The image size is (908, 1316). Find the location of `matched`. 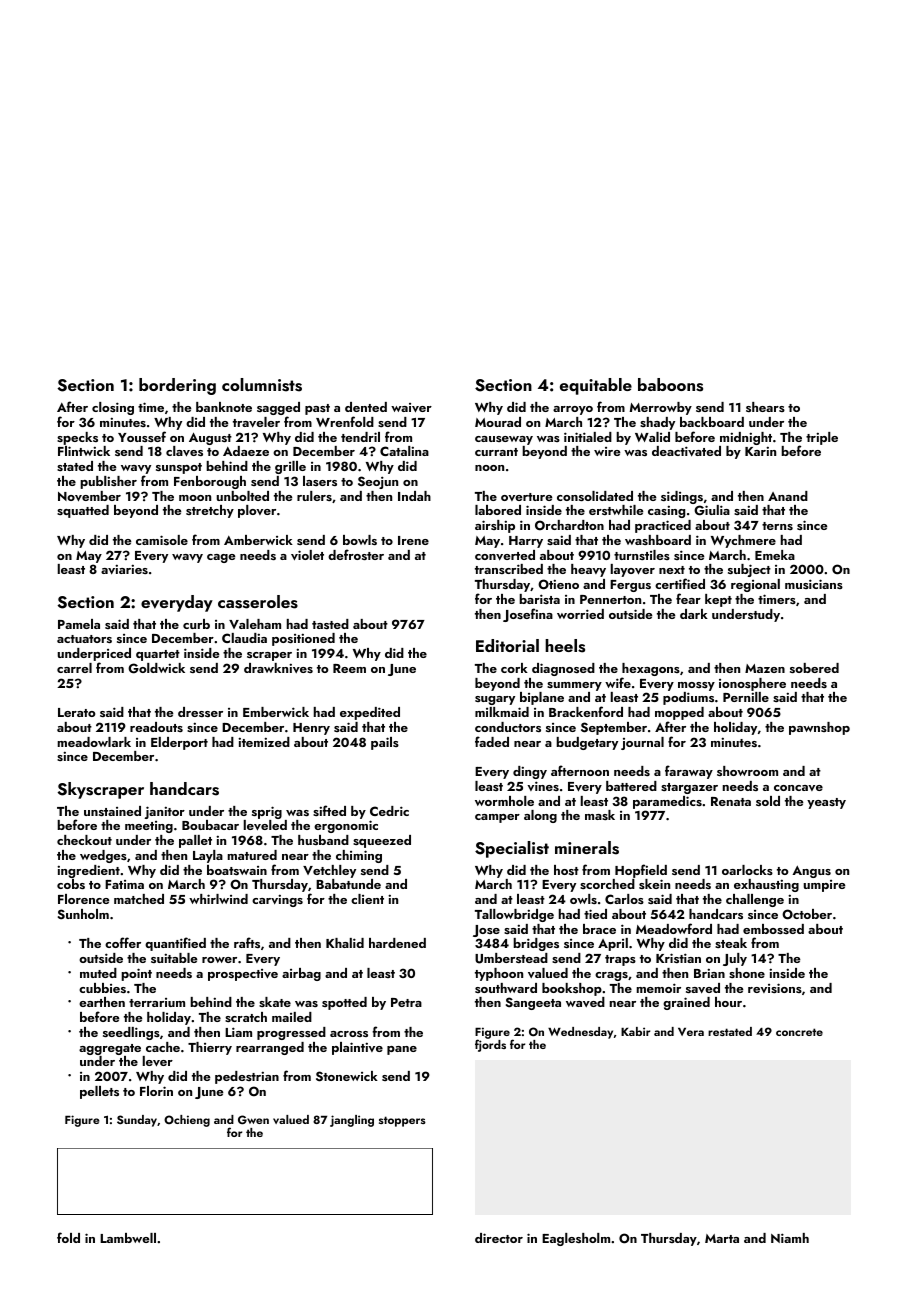

matched is located at coordinates (139, 899).
